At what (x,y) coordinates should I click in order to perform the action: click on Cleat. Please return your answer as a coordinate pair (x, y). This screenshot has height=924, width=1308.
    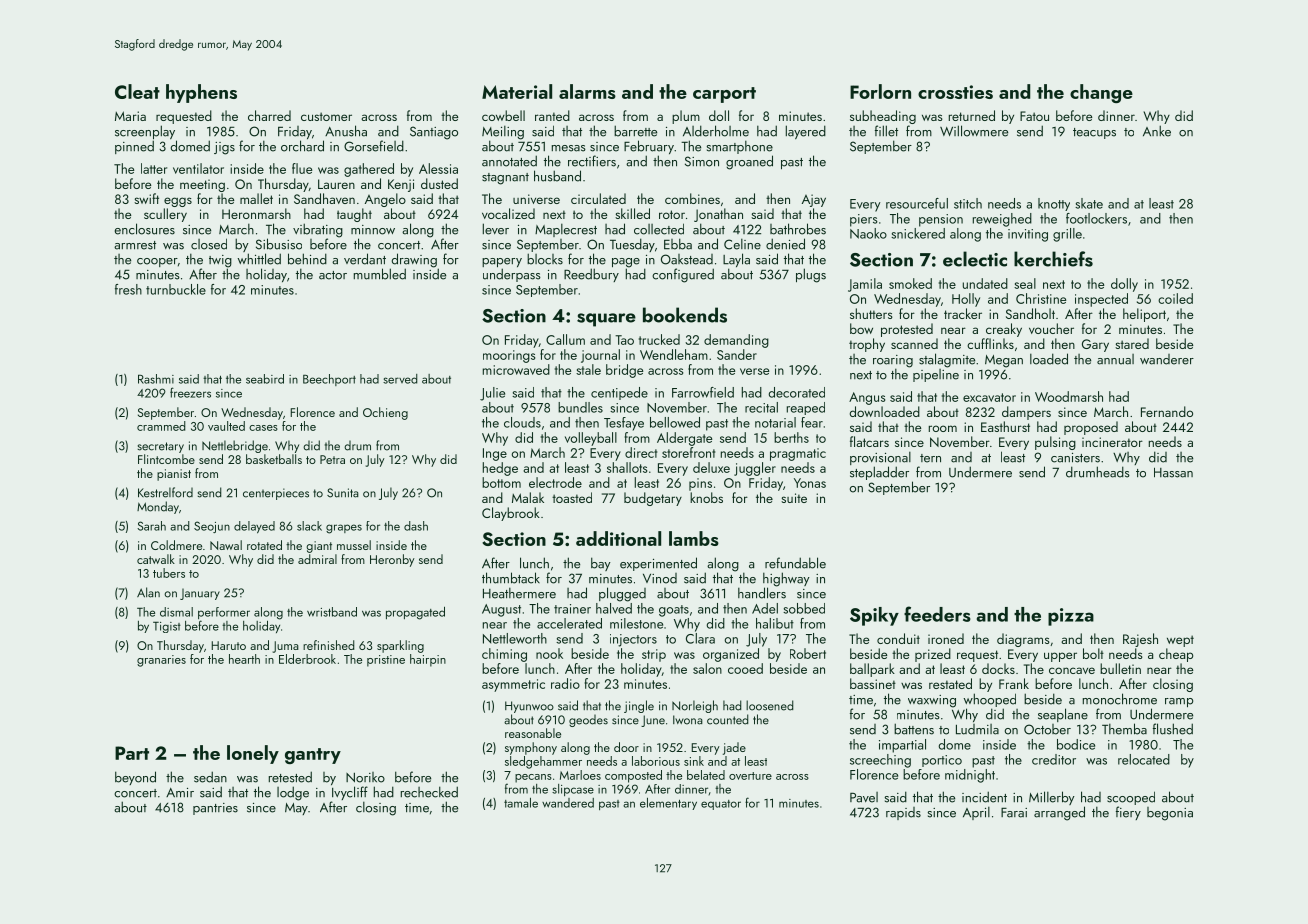
    Looking at the image, I should click on (137, 91).
